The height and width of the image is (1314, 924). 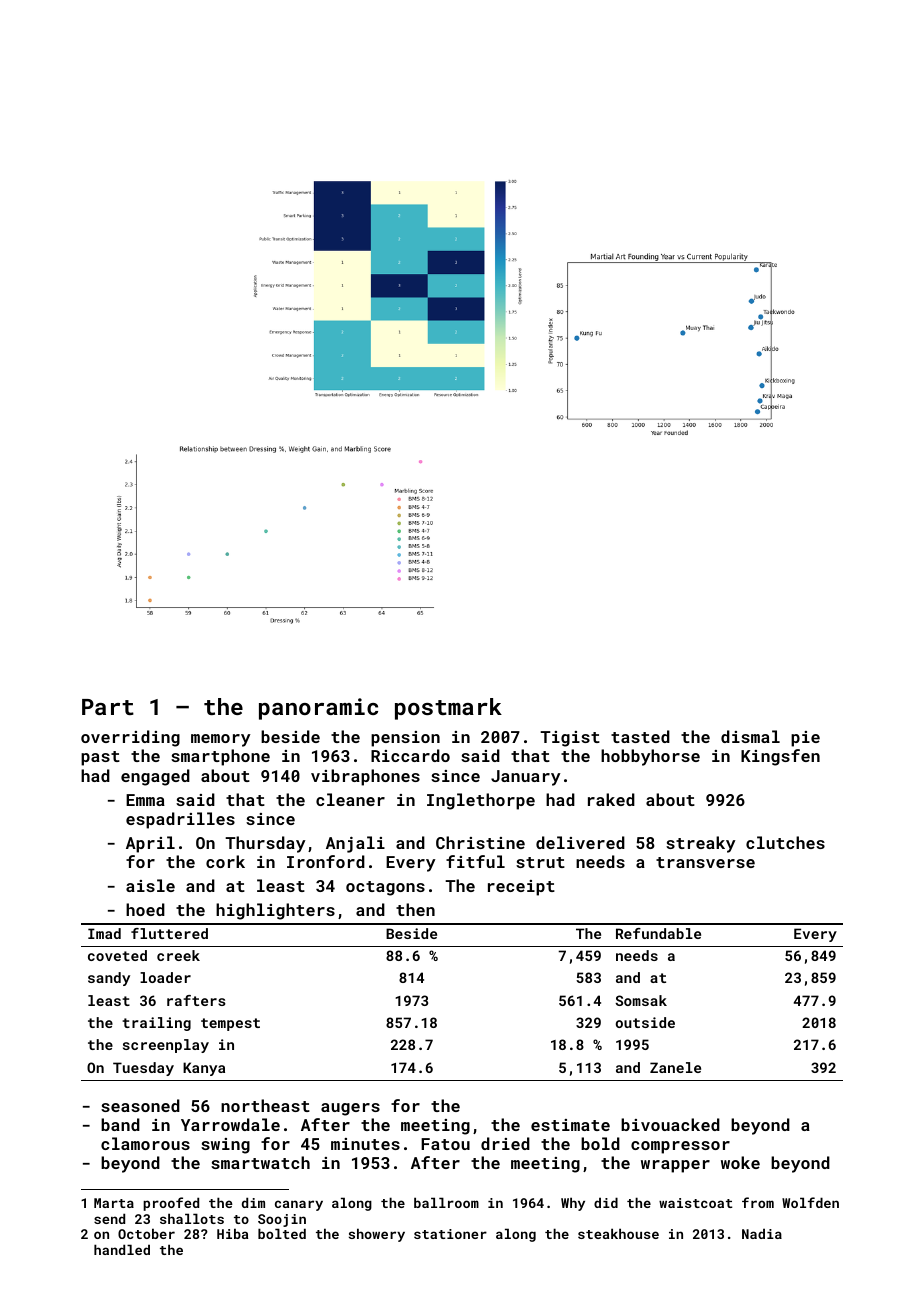 What do you see at coordinates (740, 1162) in the image?
I see `woke` at bounding box center [740, 1162].
